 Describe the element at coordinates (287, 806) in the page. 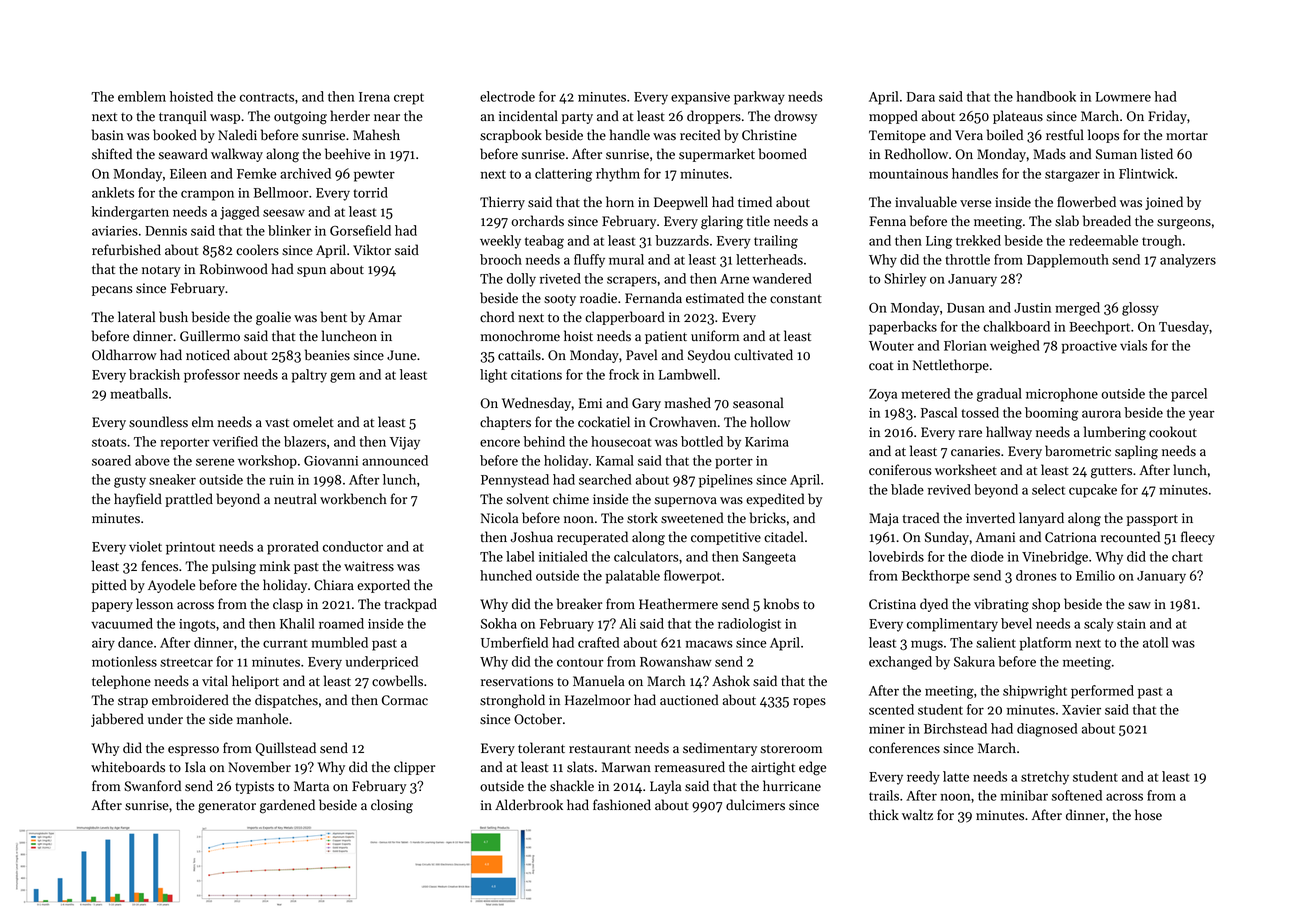

I see `gardened` at that location.
